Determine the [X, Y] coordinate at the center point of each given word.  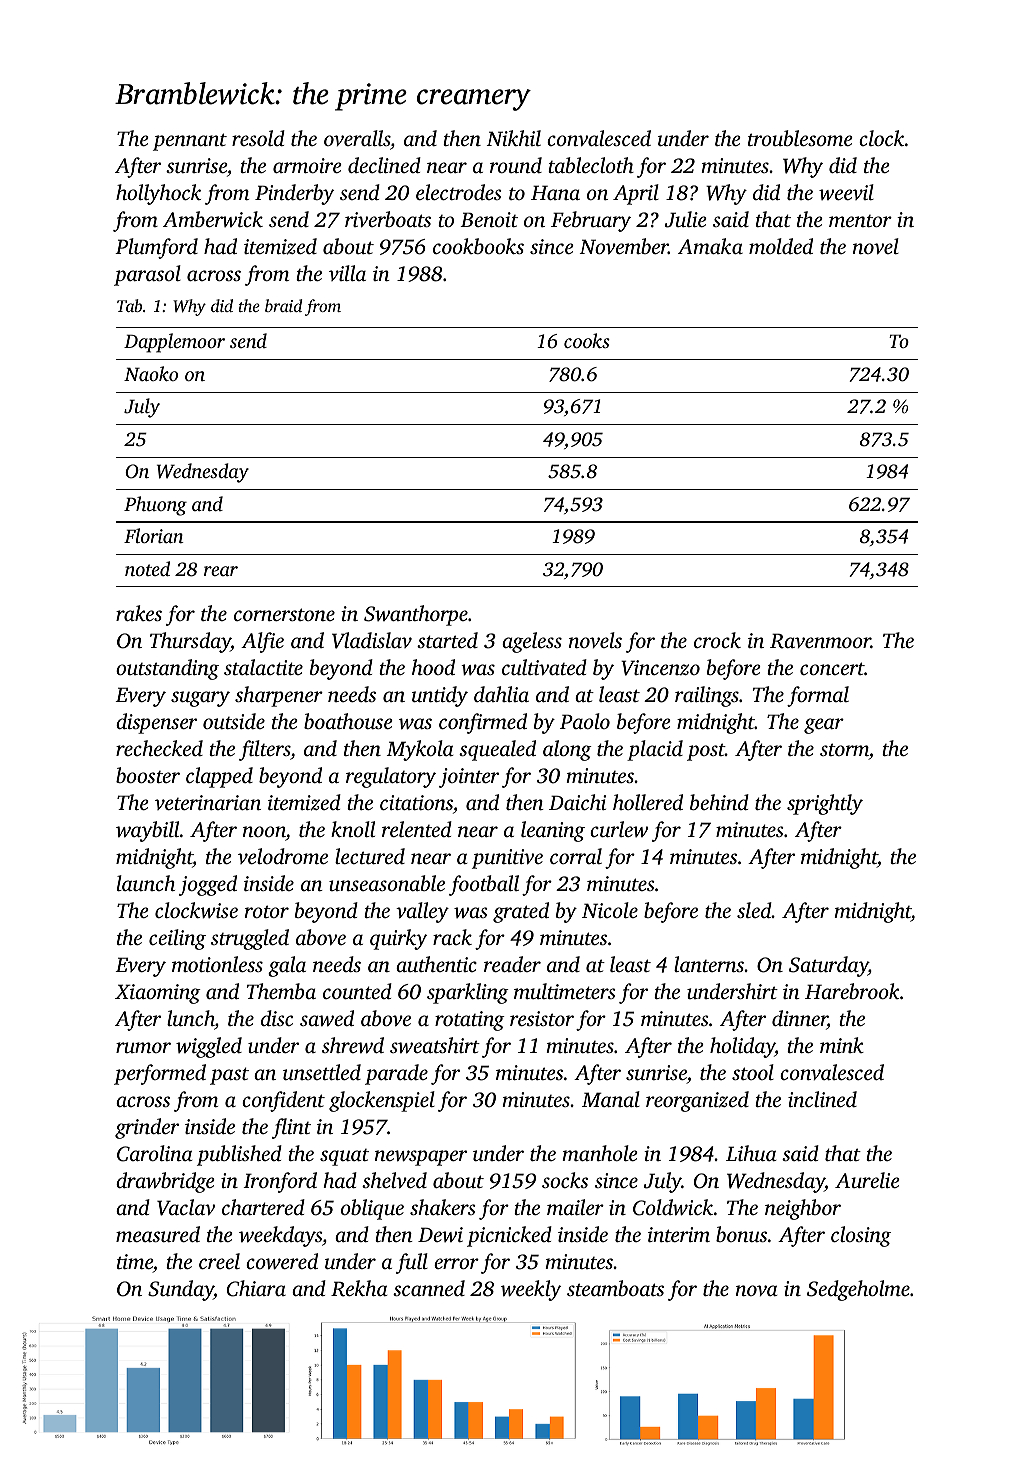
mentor [860, 221]
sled [754, 910]
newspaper [421, 1158]
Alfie [262, 642]
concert [832, 668]
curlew [619, 829]
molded [781, 246]
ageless [532, 642]
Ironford [280, 1182]
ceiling [177, 939]
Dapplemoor [174, 343]
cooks [587, 340]
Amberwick [213, 219]
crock [717, 640]
